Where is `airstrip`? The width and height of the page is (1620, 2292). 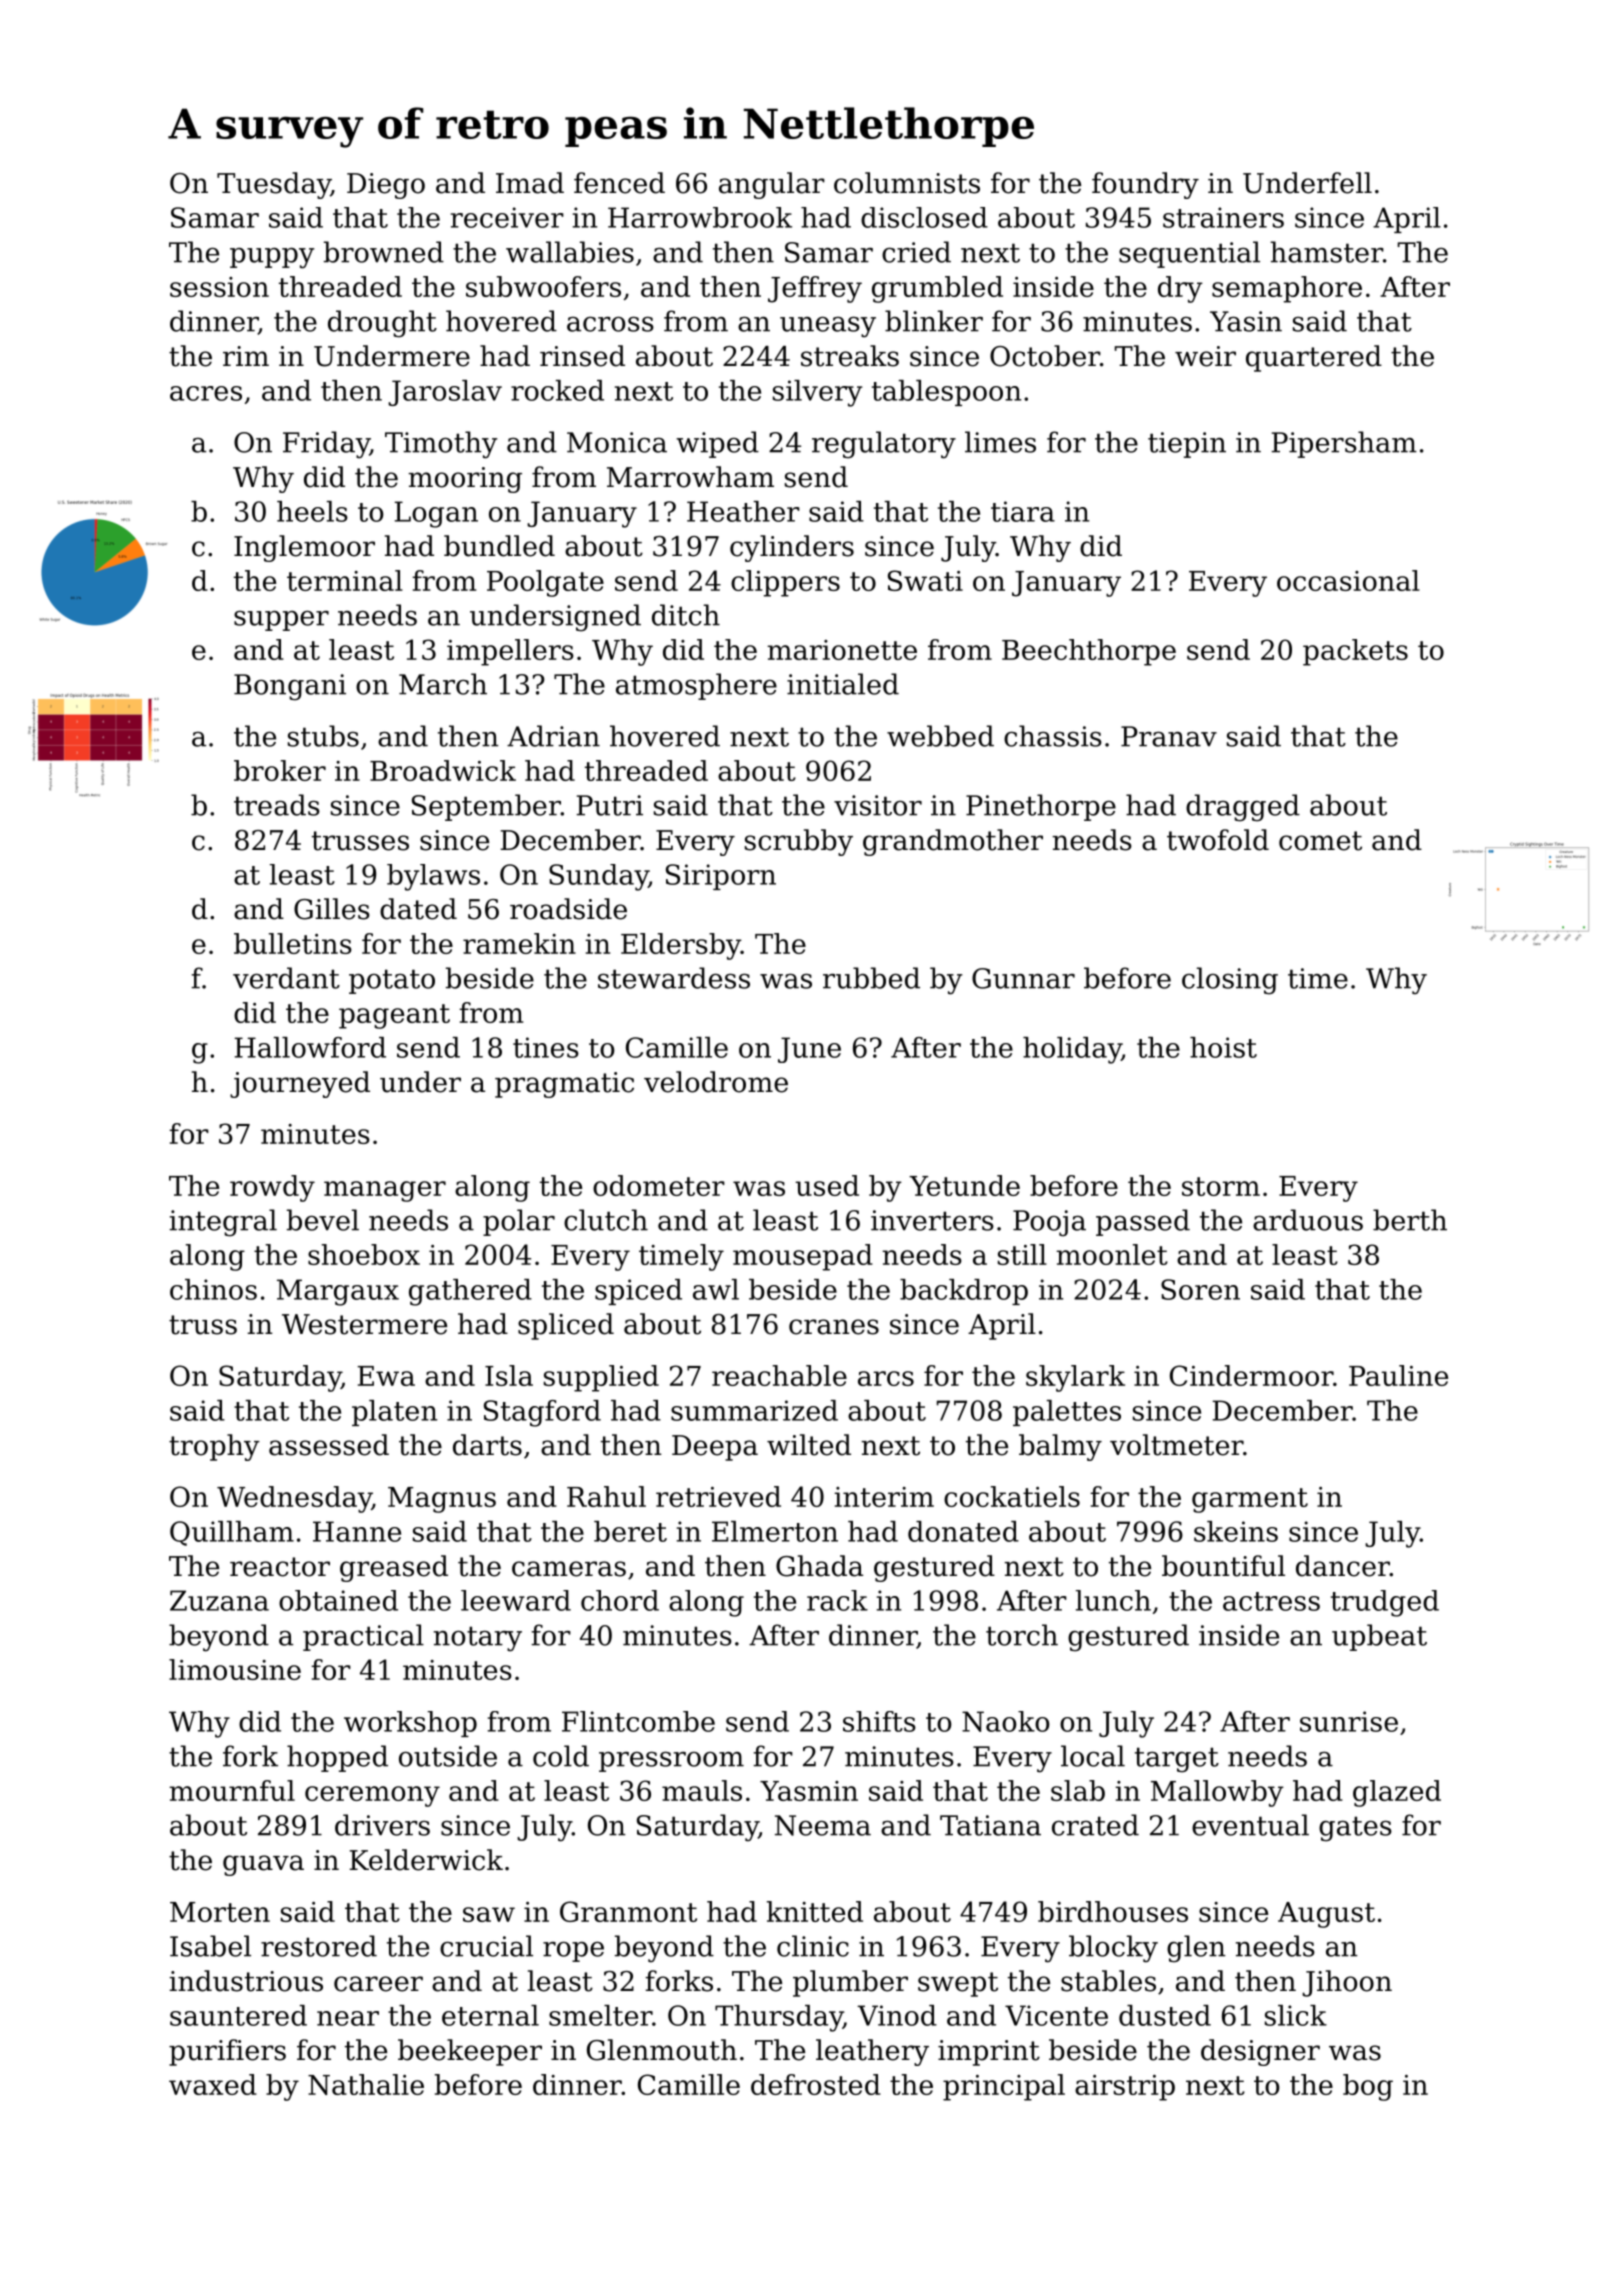
airstrip is located at coordinates (1125, 2088).
